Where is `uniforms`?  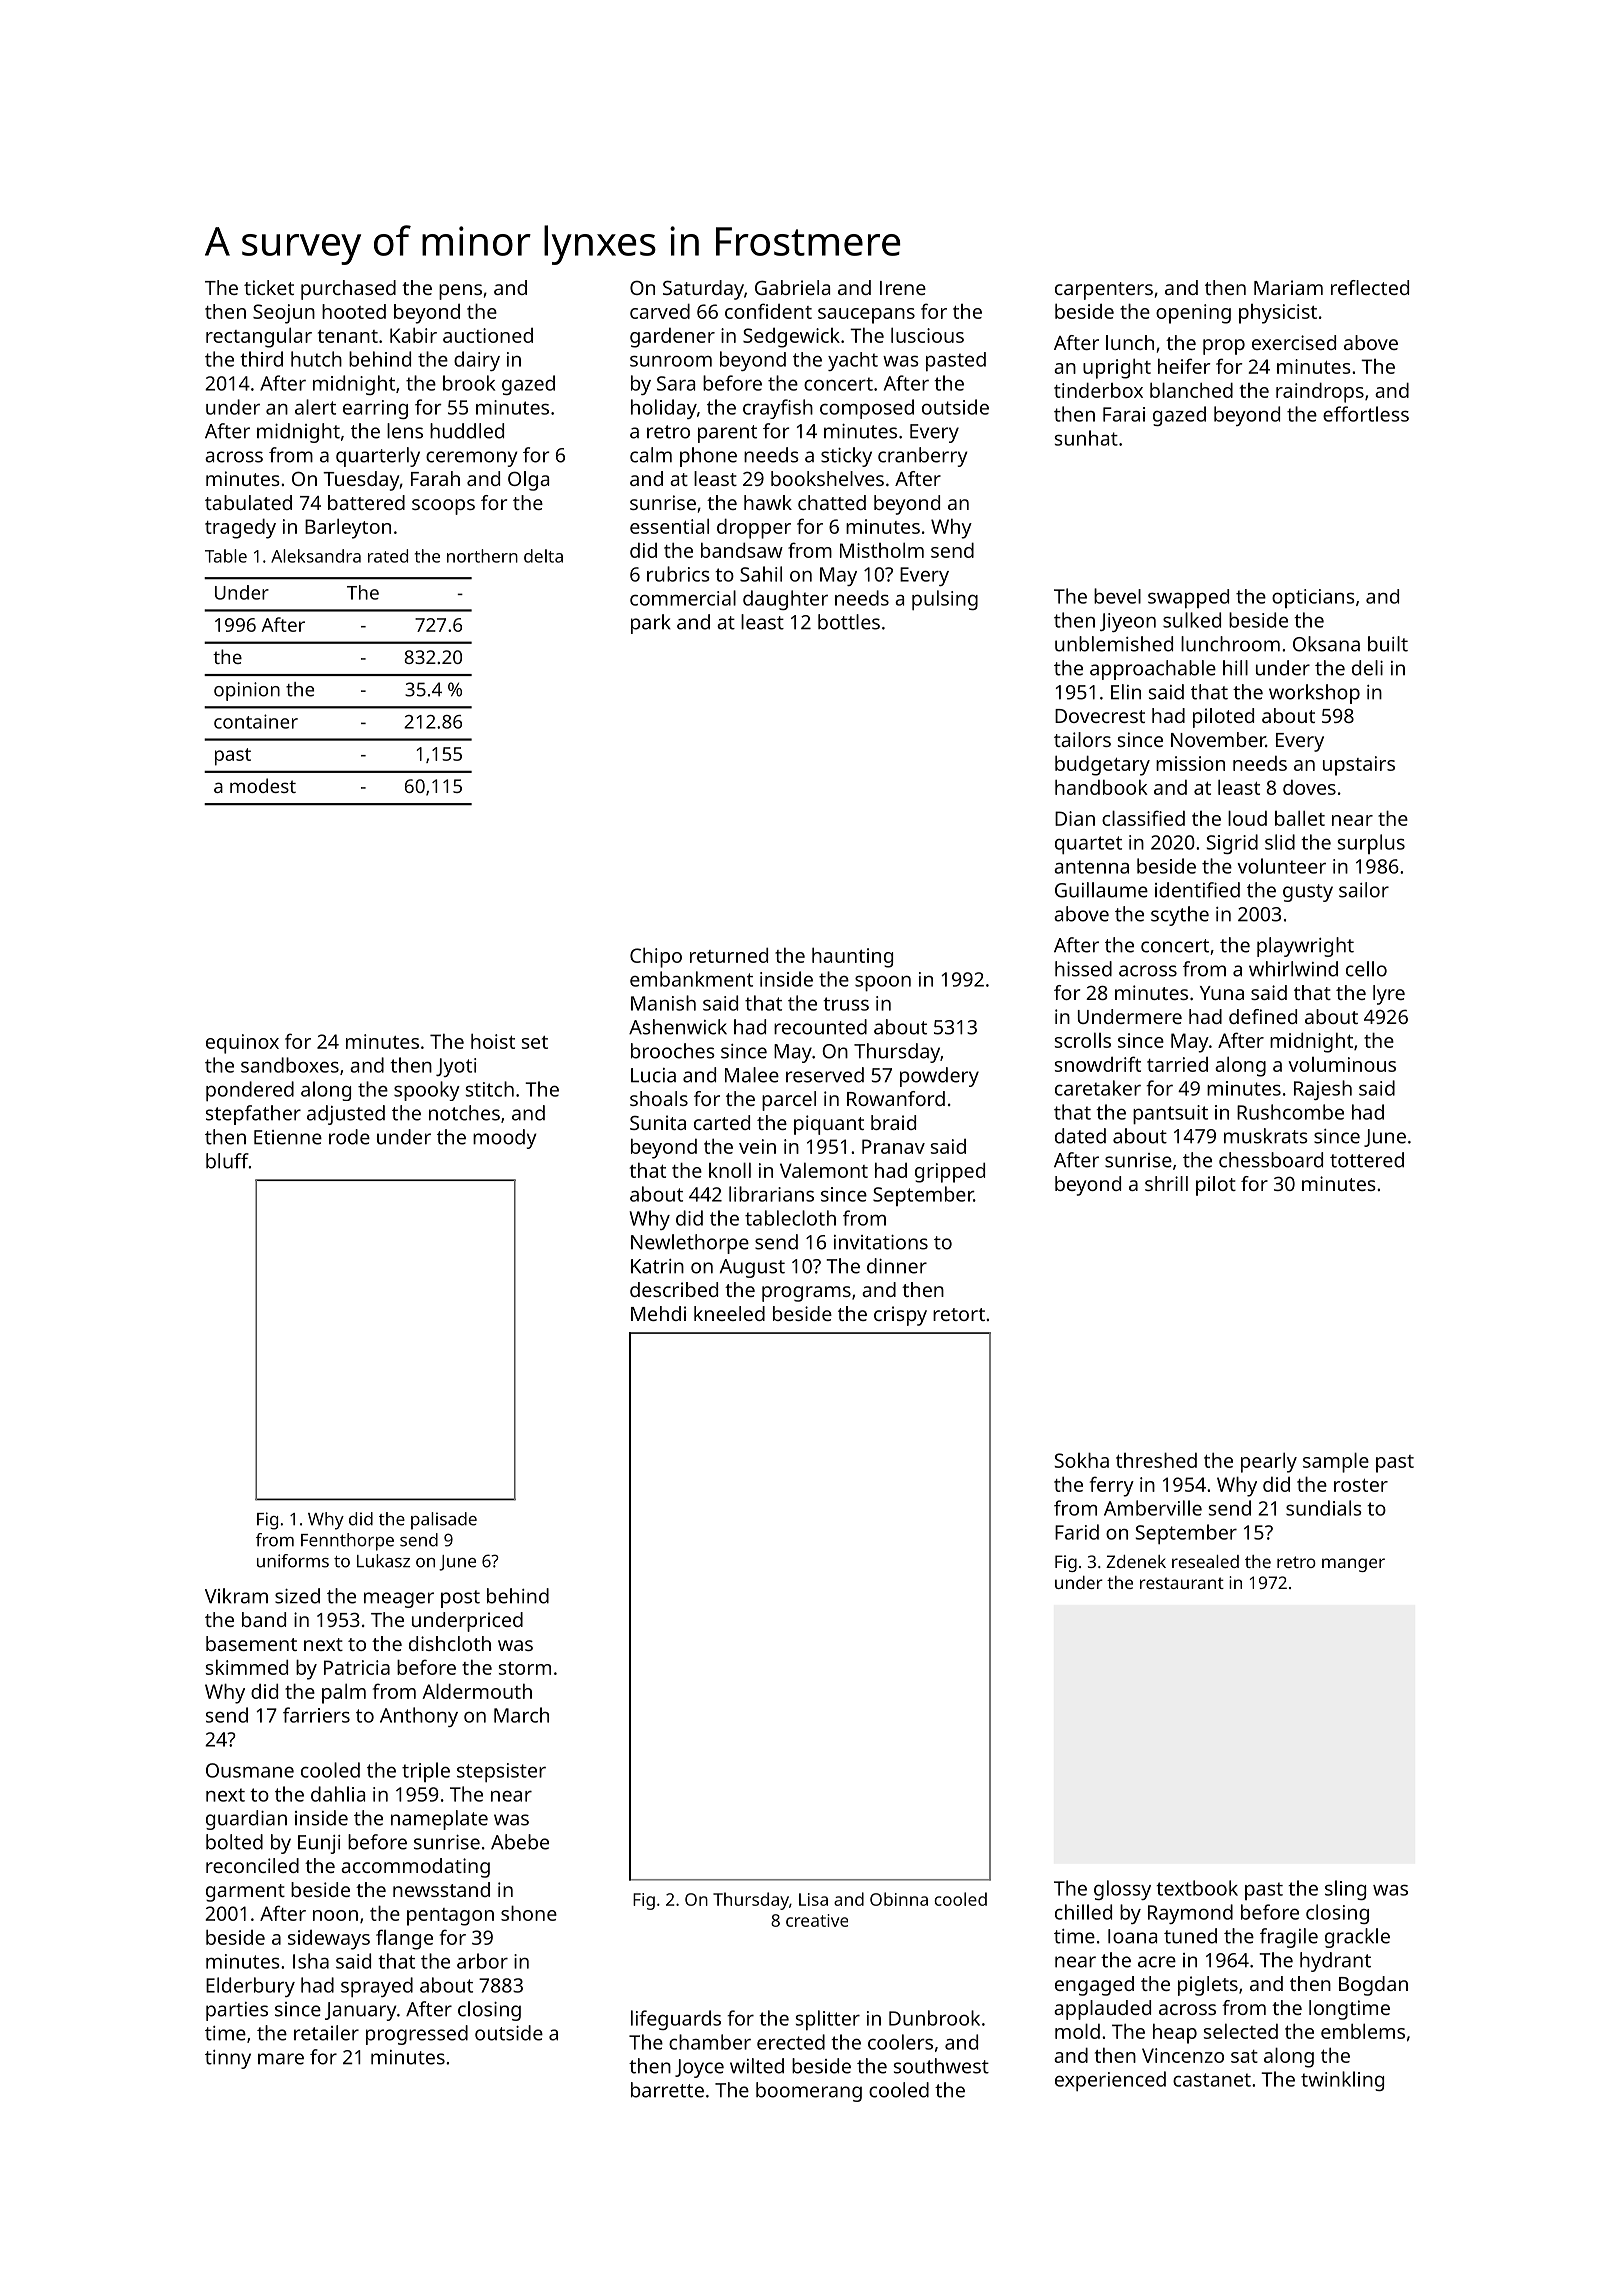 uniforms is located at coordinates (293, 1561).
